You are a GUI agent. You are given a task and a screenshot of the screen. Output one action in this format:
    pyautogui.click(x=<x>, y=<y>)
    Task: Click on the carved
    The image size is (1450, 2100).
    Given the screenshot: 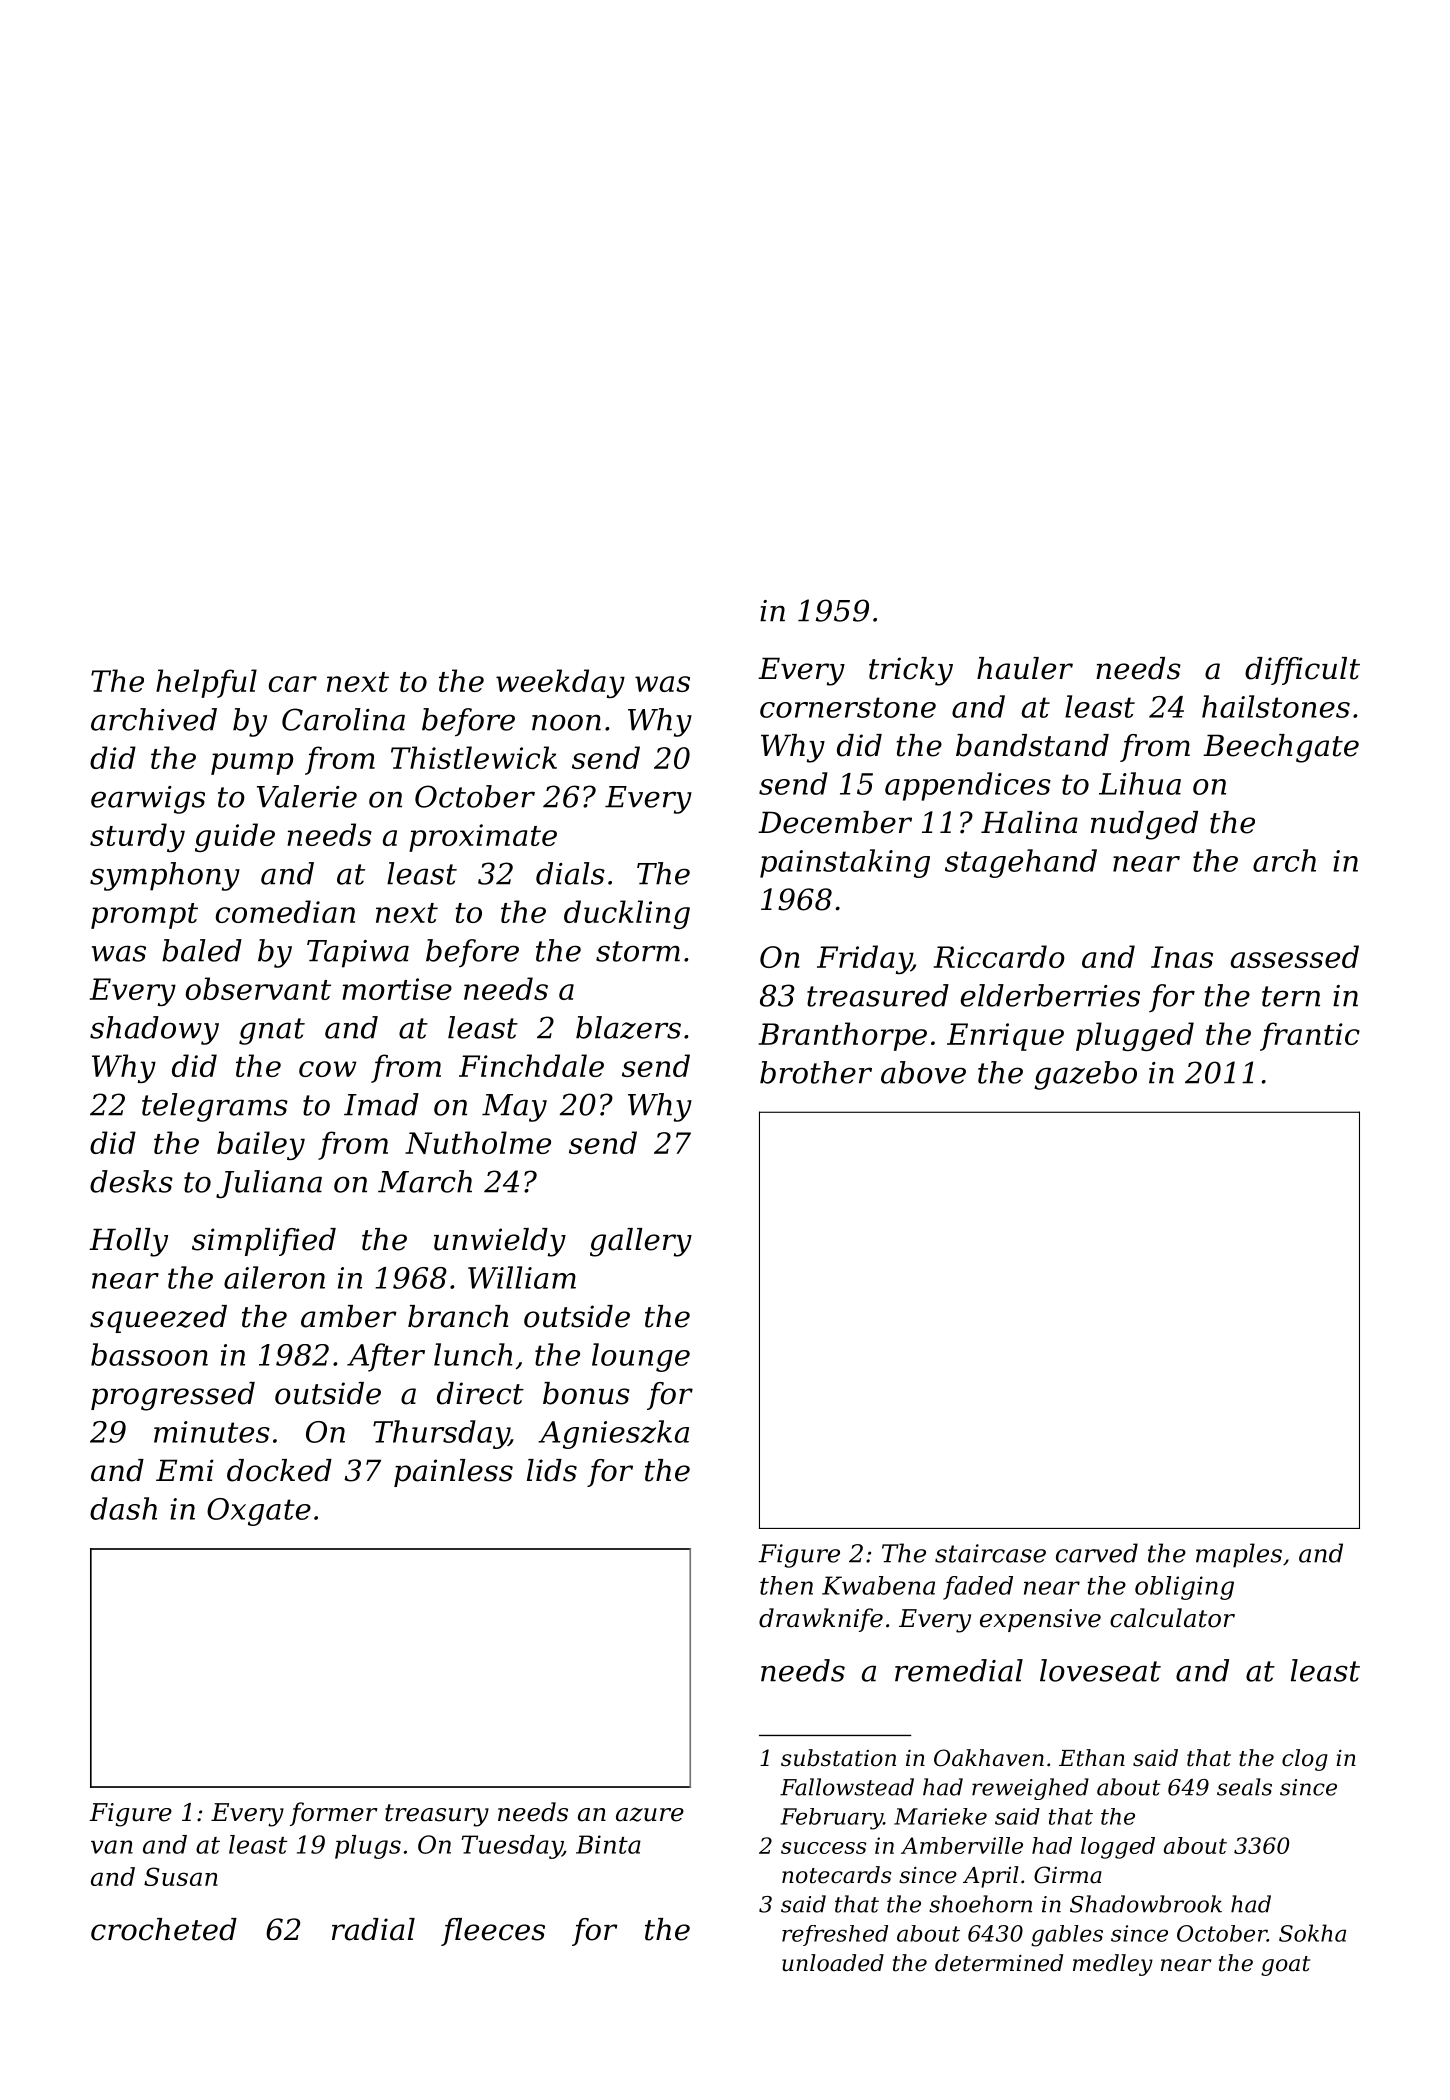 What is the action you would take?
    pyautogui.click(x=1097, y=1553)
